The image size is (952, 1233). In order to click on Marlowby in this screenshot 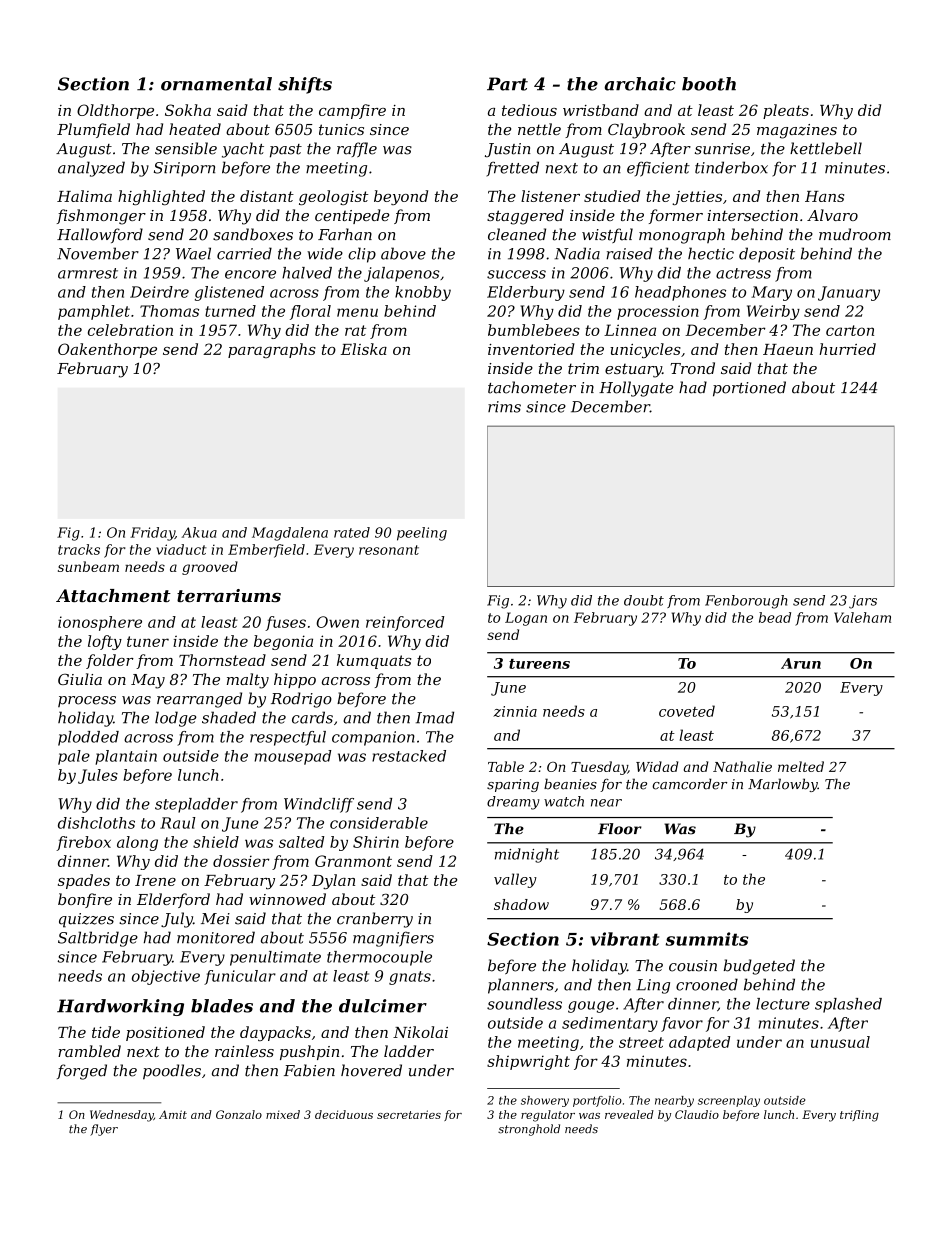, I will do `click(783, 785)`.
